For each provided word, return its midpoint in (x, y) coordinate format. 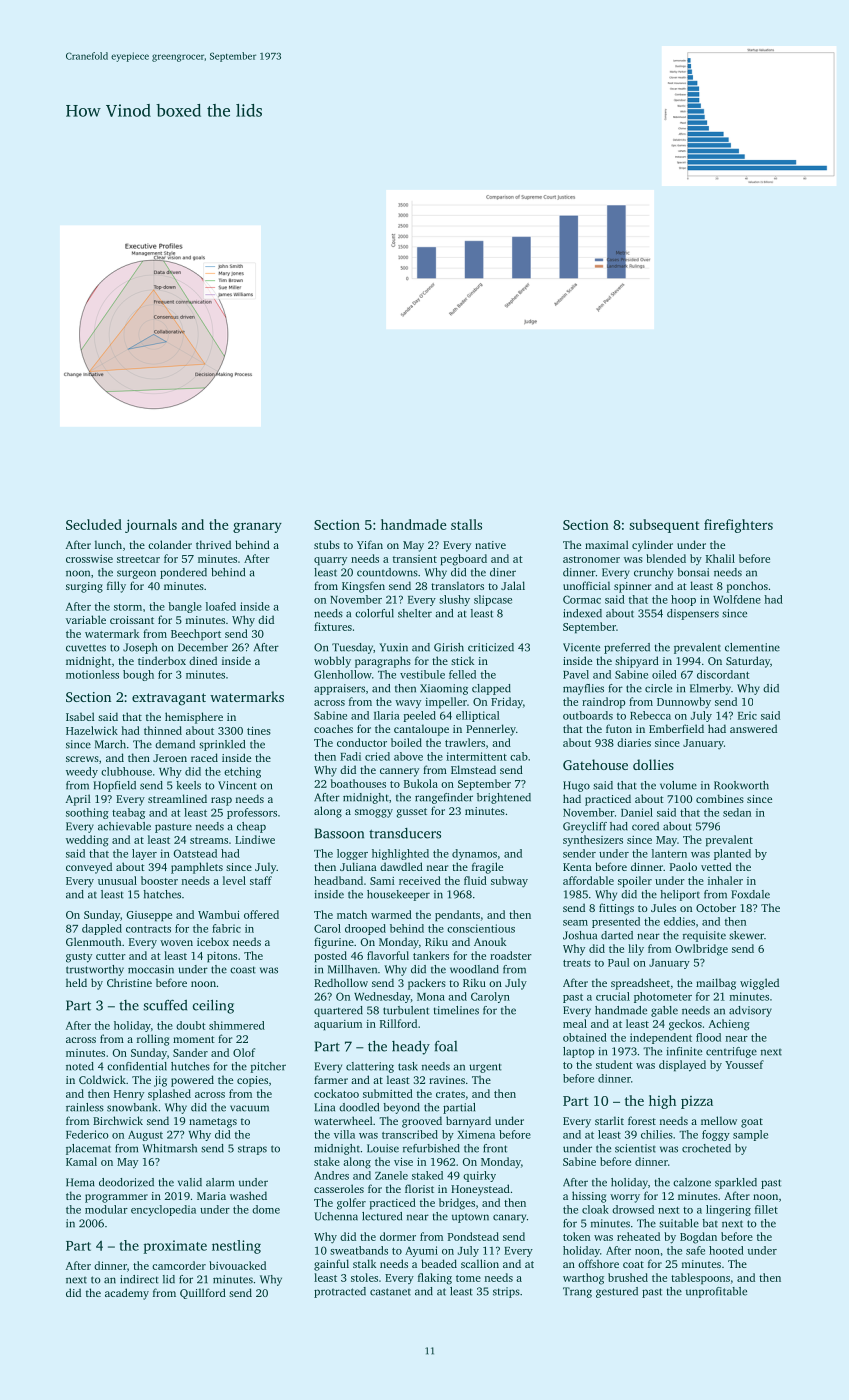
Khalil (720, 558)
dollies (653, 764)
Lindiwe (255, 839)
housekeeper (398, 895)
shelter (415, 613)
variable (86, 619)
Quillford (203, 1293)
